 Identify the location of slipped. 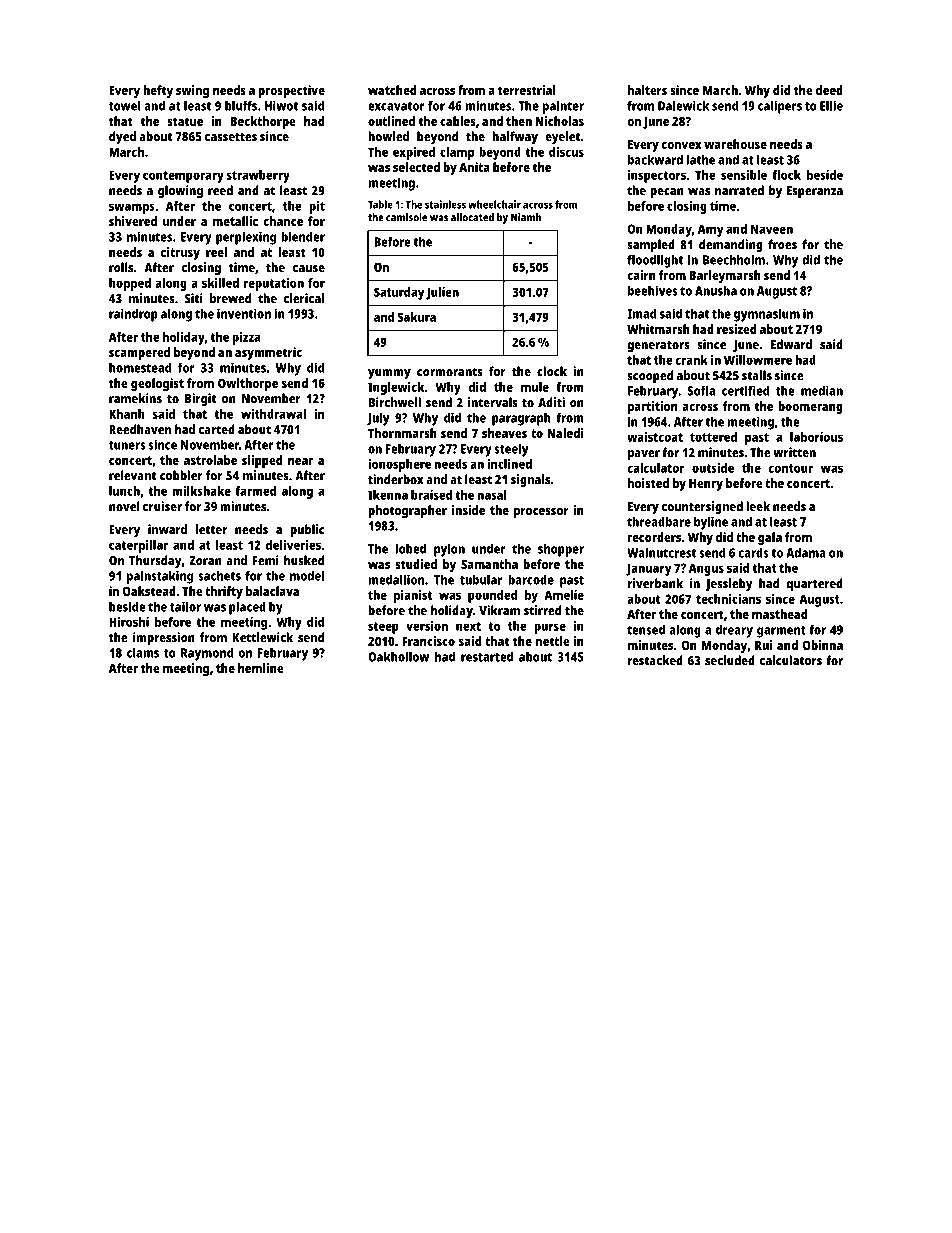
(262, 461).
